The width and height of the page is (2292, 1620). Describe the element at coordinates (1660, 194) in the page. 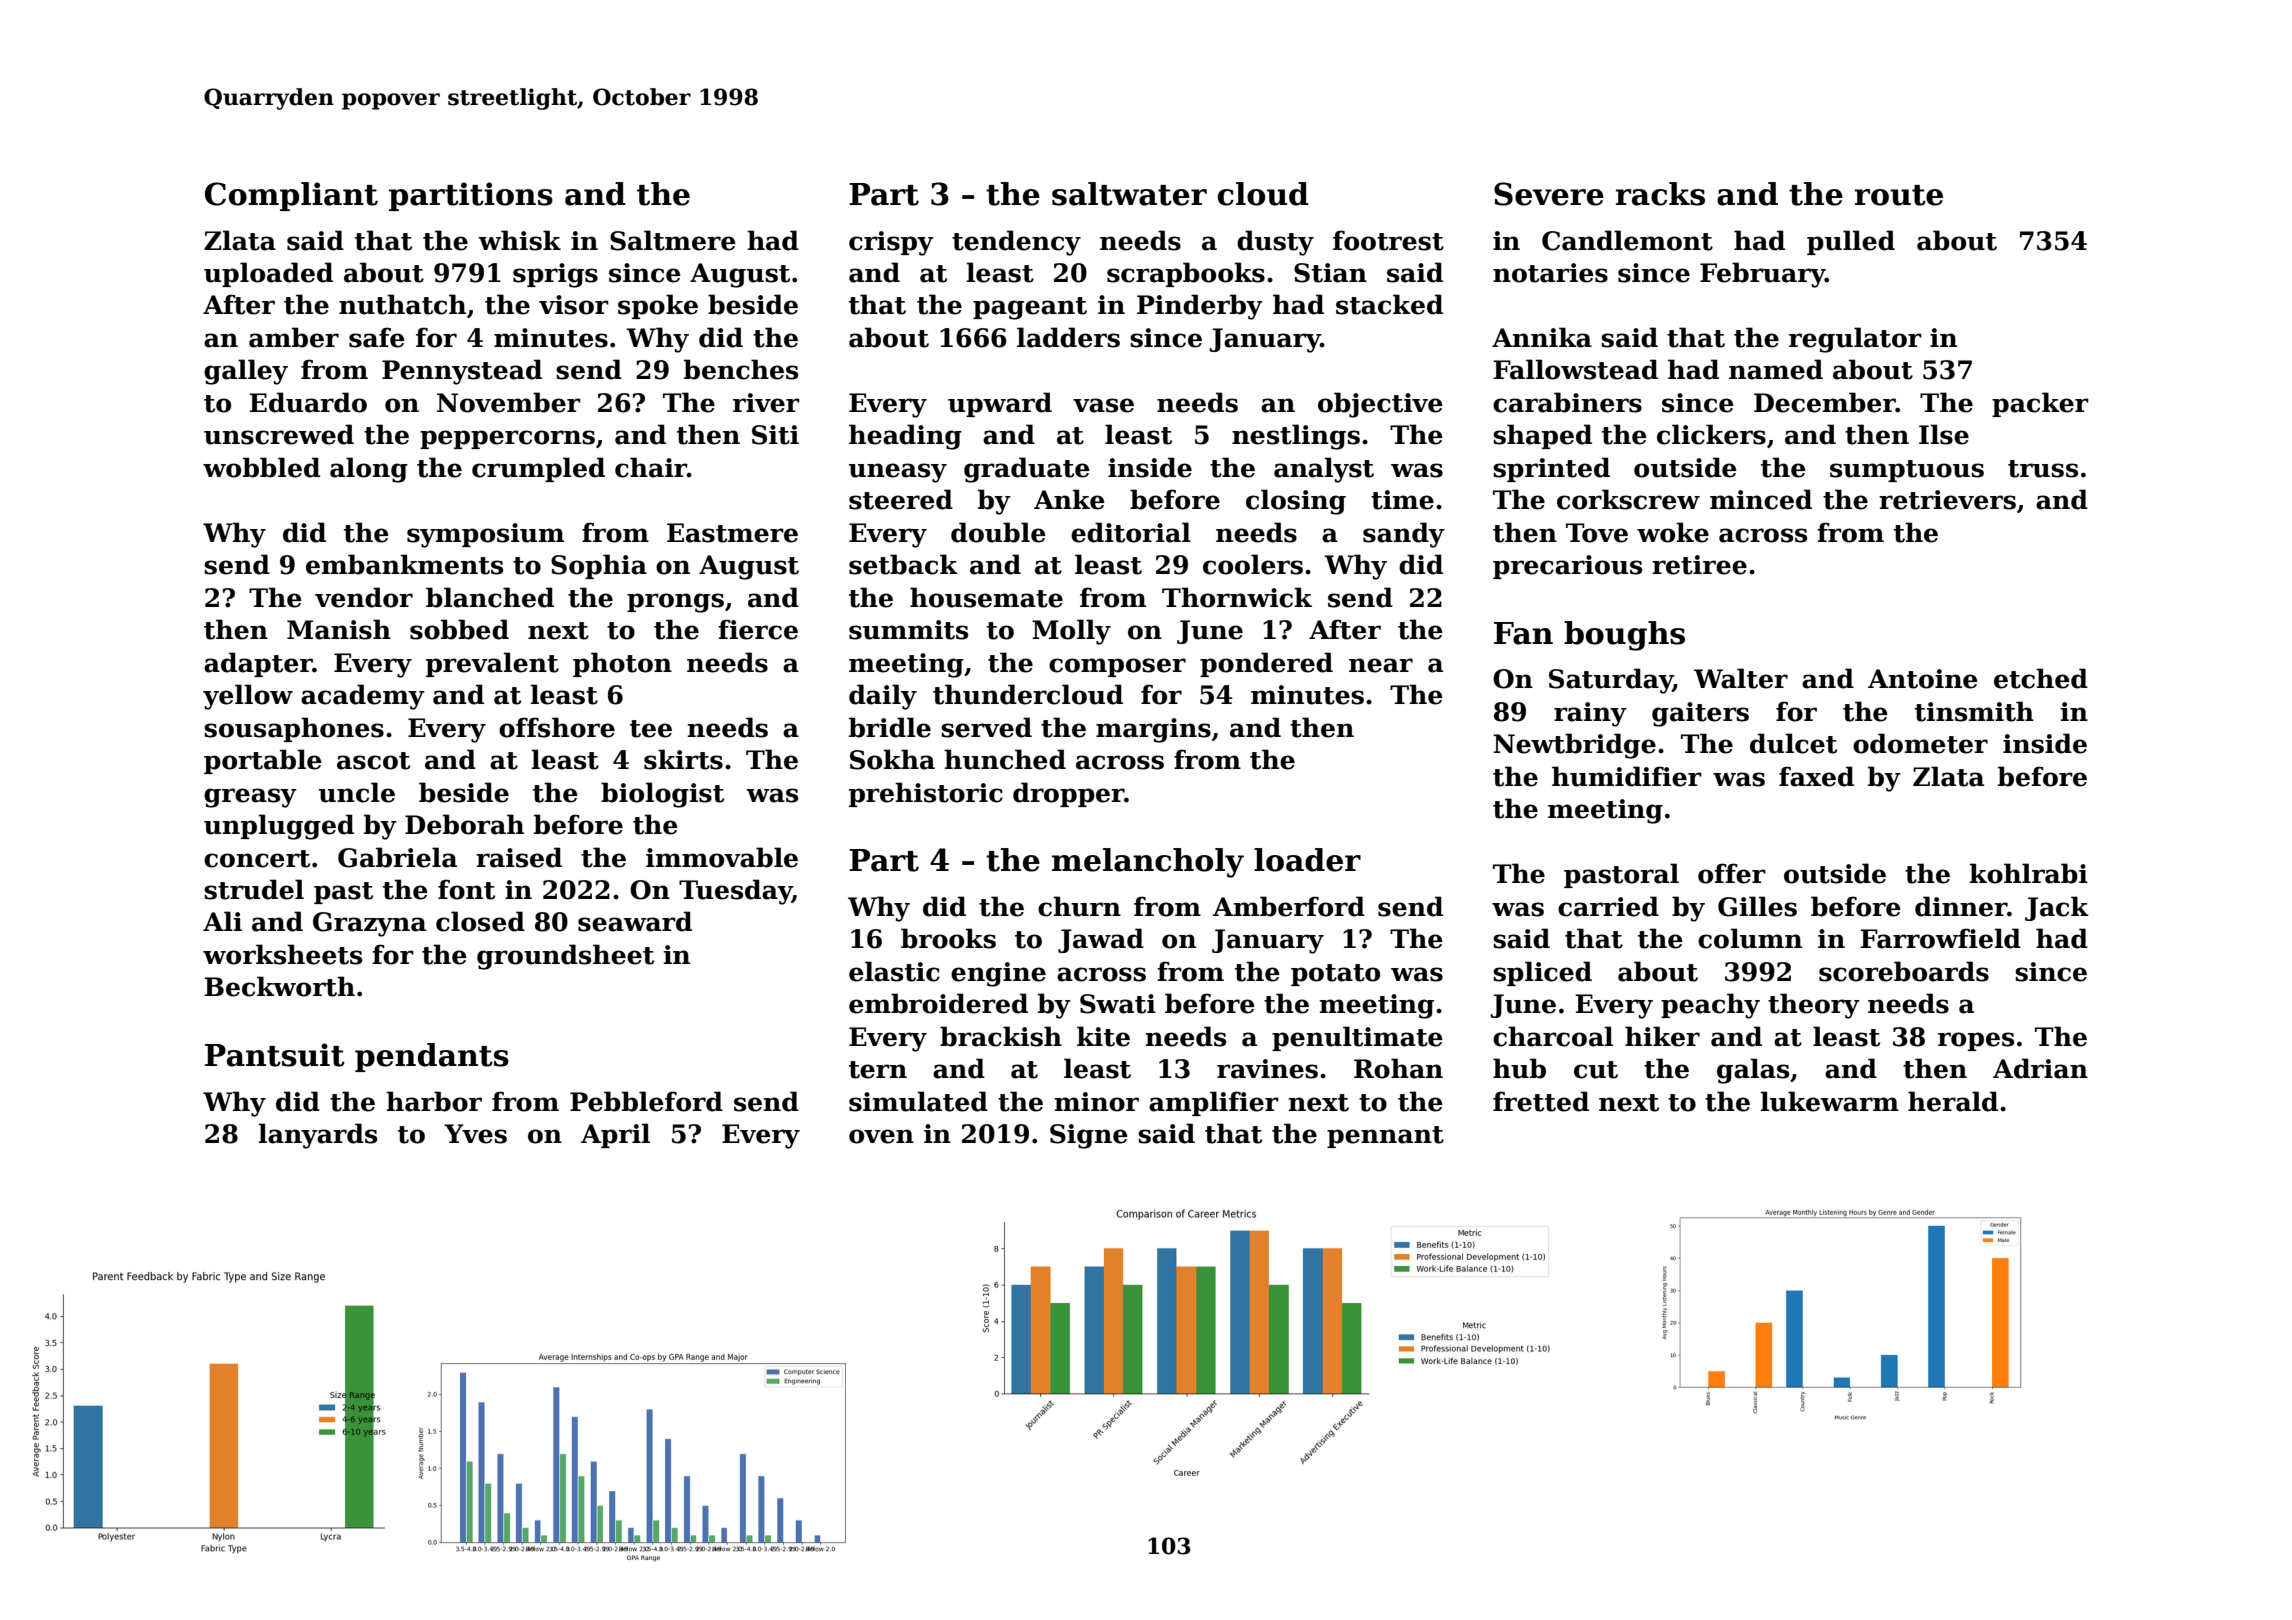

I see `racks` at that location.
